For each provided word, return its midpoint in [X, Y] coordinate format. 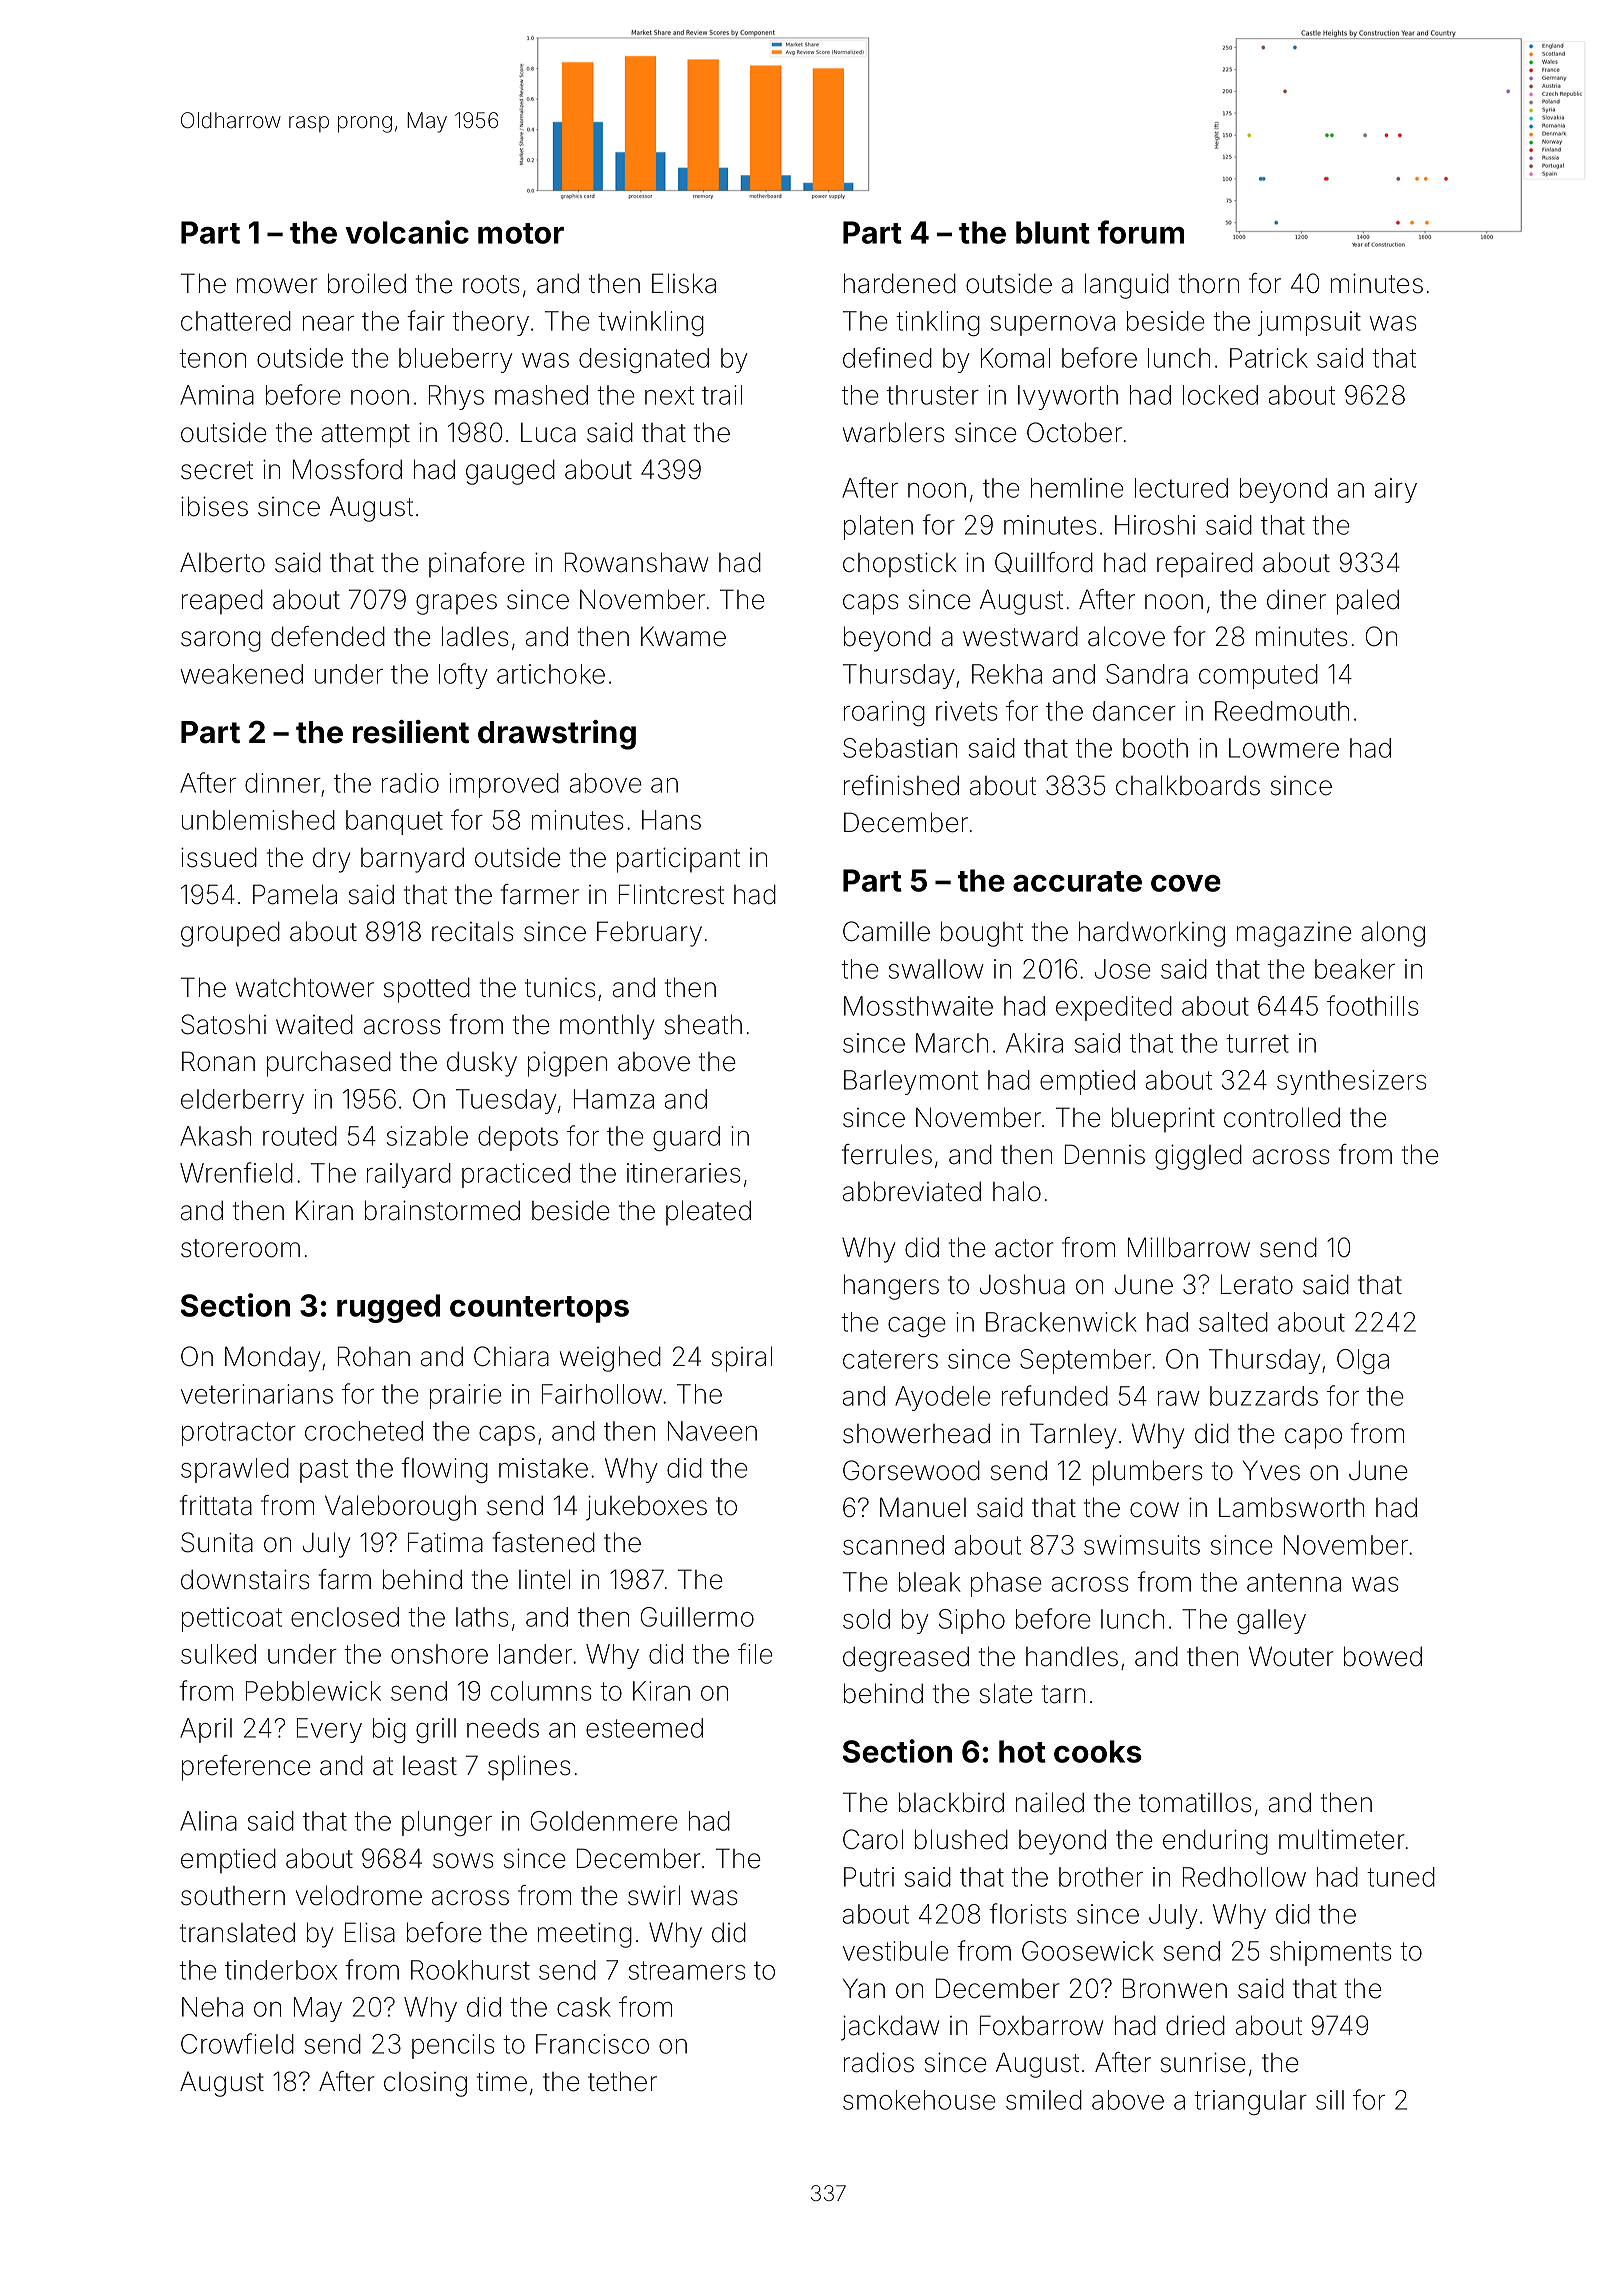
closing [425, 2084]
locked [1220, 395]
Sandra [1147, 674]
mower [277, 286]
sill [1330, 2100]
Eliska [684, 283]
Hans [671, 820]
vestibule [896, 1951]
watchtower [305, 988]
